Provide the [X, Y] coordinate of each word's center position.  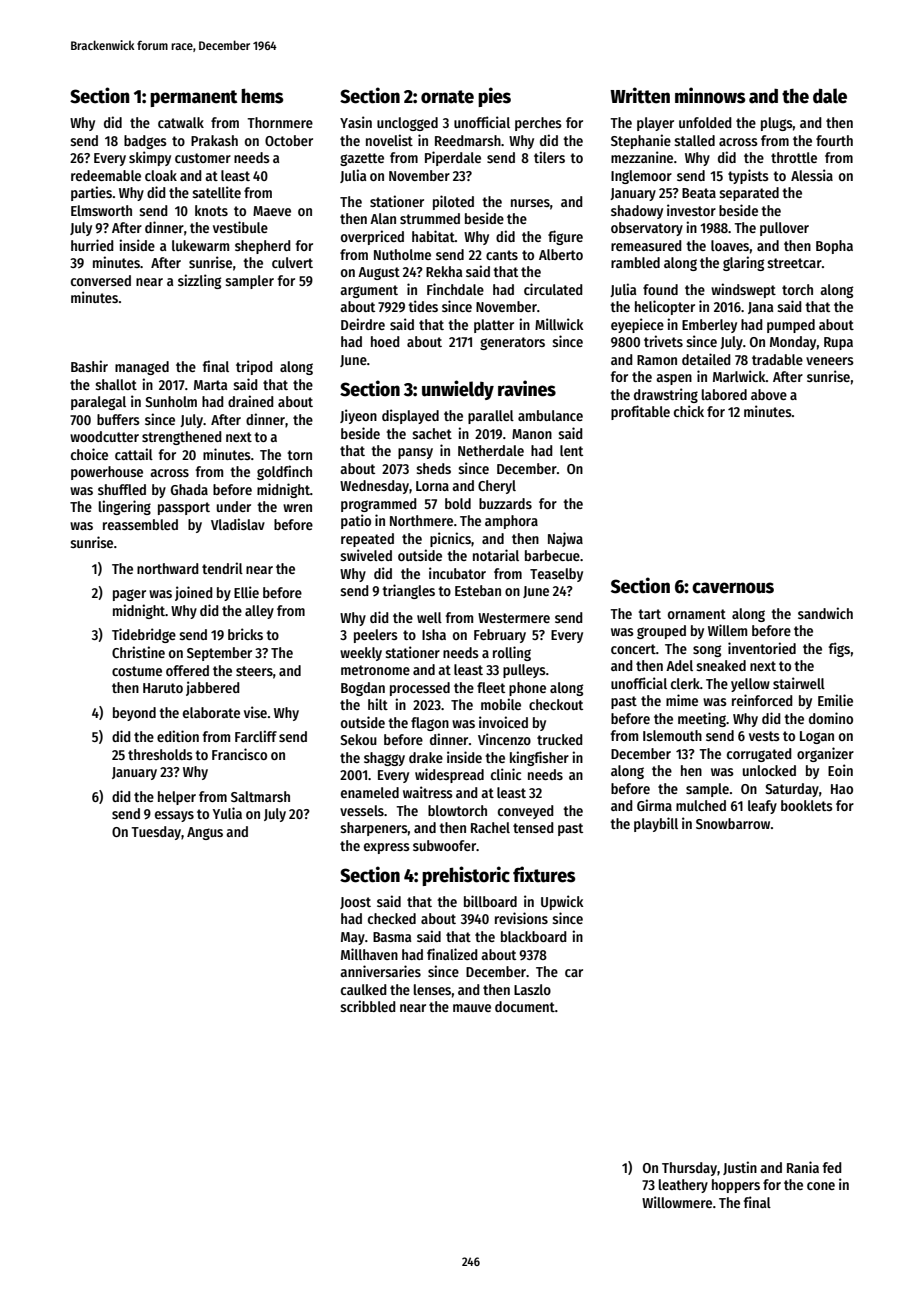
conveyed [526, 812]
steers [254, 671]
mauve [472, 1008]
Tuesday [156, 833]
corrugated [759, 755]
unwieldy [458, 390]
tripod [254, 367]
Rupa [838, 343]
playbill [656, 824]
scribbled [368, 1006]
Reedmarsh [468, 140]
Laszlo [532, 989]
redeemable [106, 175]
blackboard [534, 936]
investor [691, 210]
